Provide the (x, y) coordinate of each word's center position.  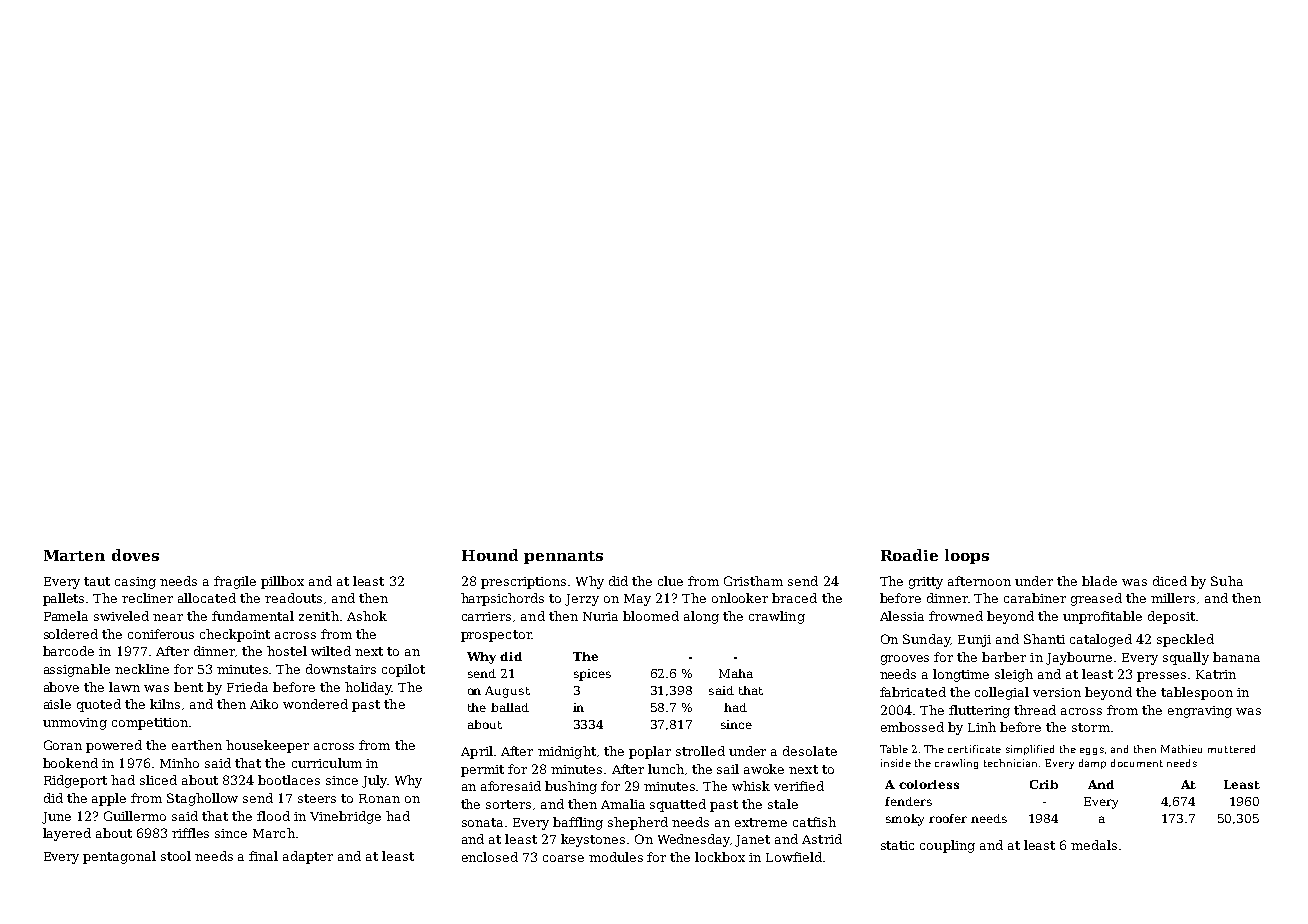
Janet (752, 841)
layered (67, 834)
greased (1096, 599)
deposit (1171, 617)
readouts (293, 598)
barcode (68, 651)
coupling (947, 846)
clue (670, 581)
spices (592, 675)
